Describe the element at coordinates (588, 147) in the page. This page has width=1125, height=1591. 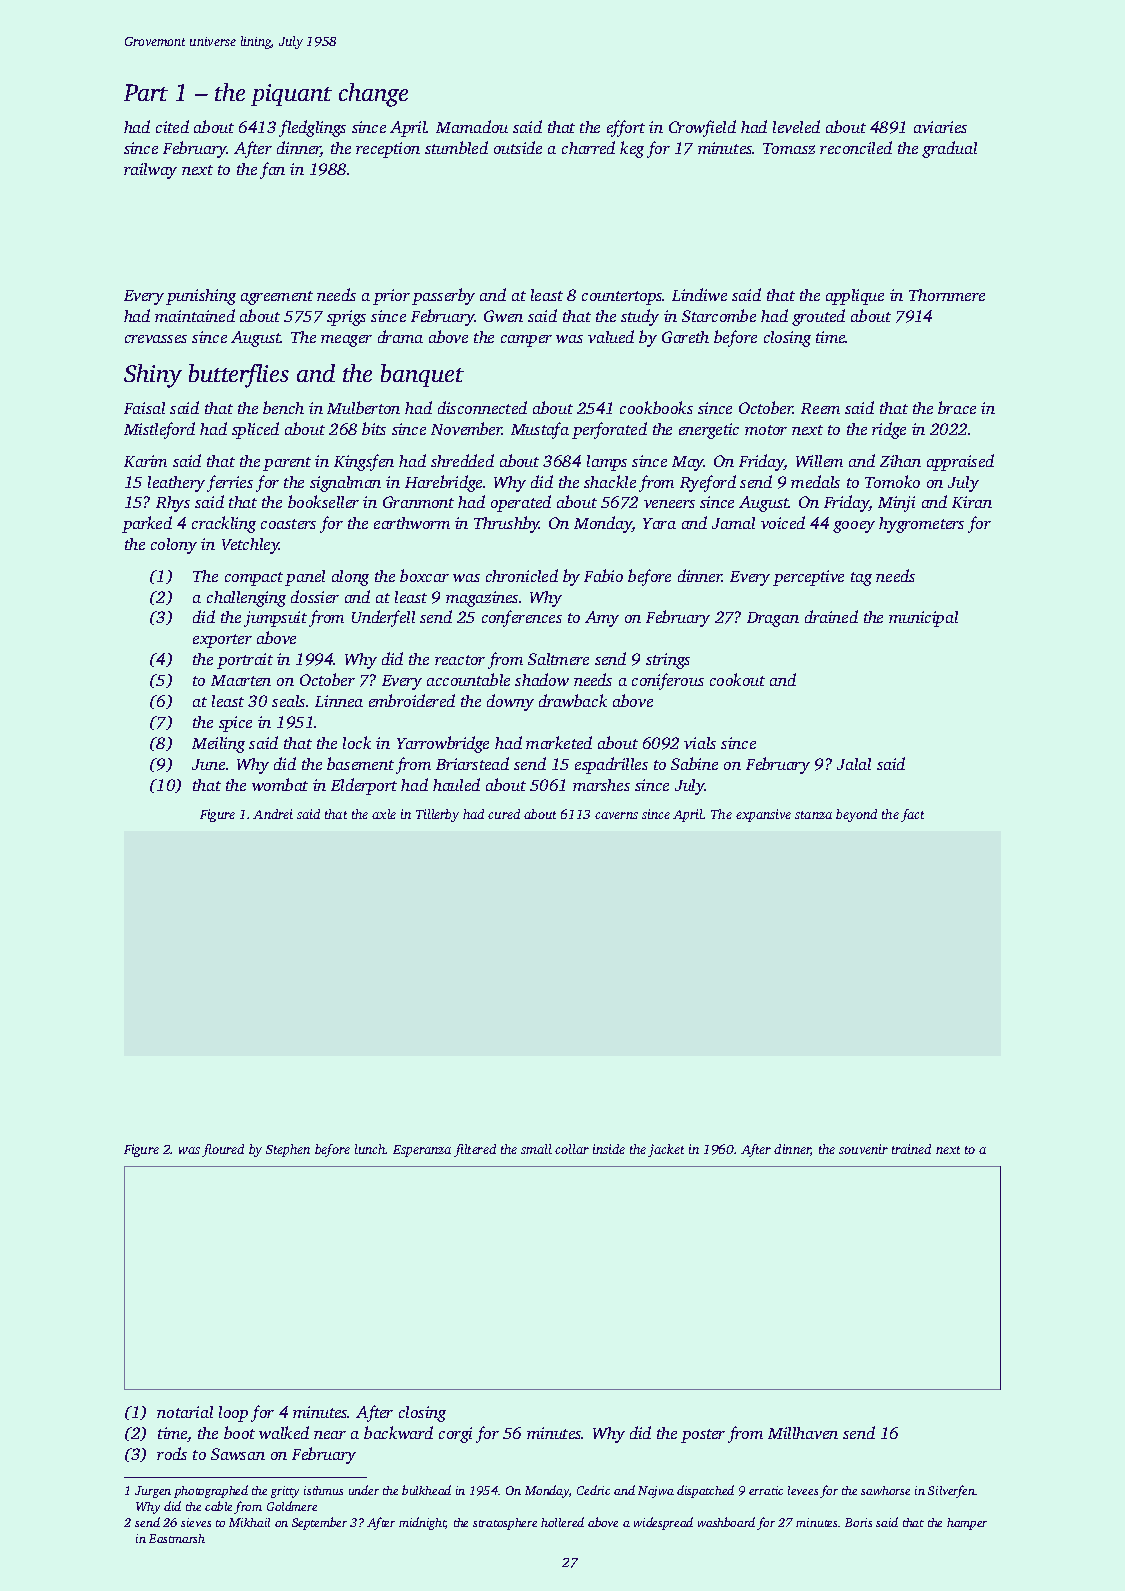
I see `charred` at that location.
